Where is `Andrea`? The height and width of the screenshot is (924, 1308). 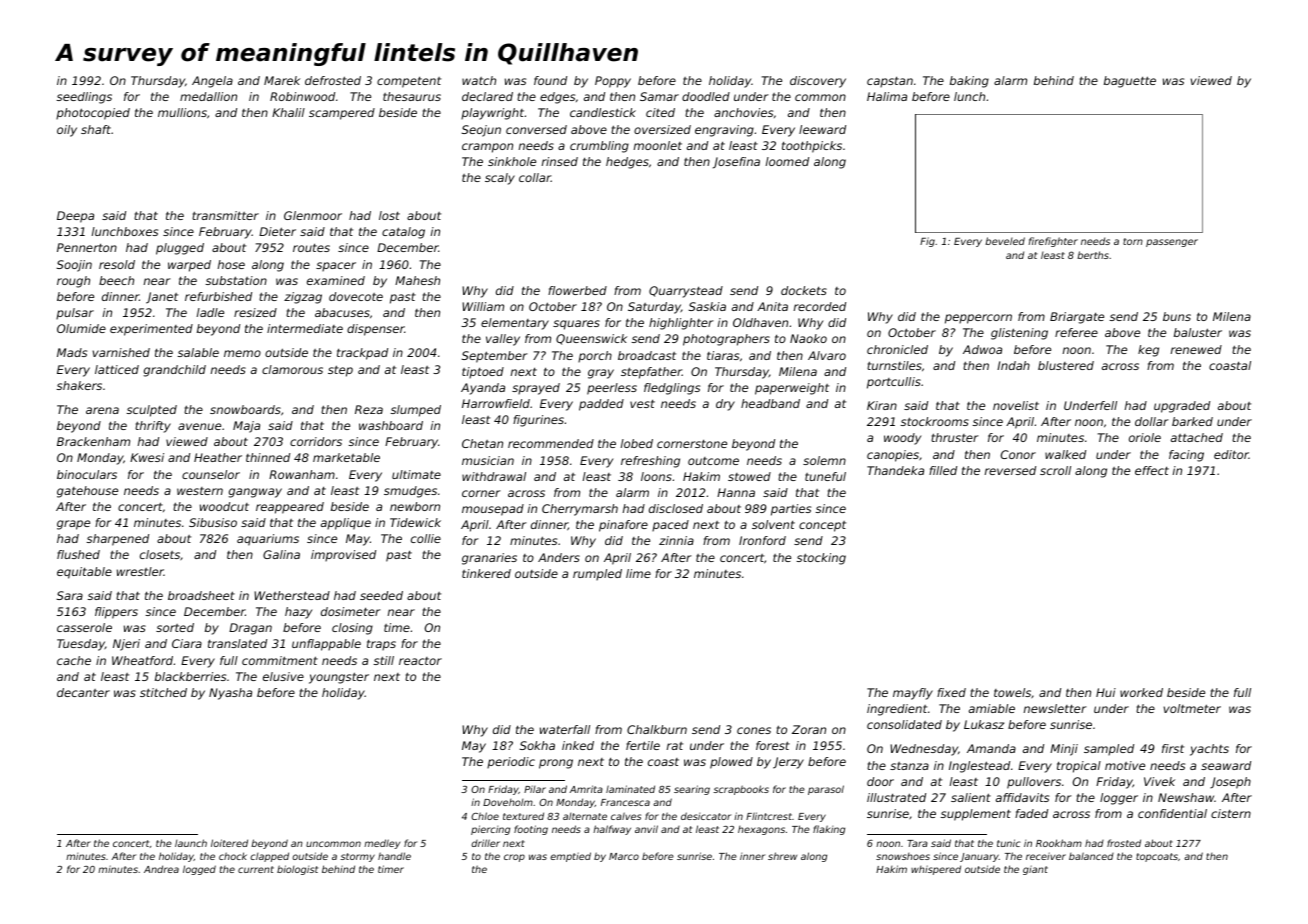
Andrea is located at coordinates (161, 869).
